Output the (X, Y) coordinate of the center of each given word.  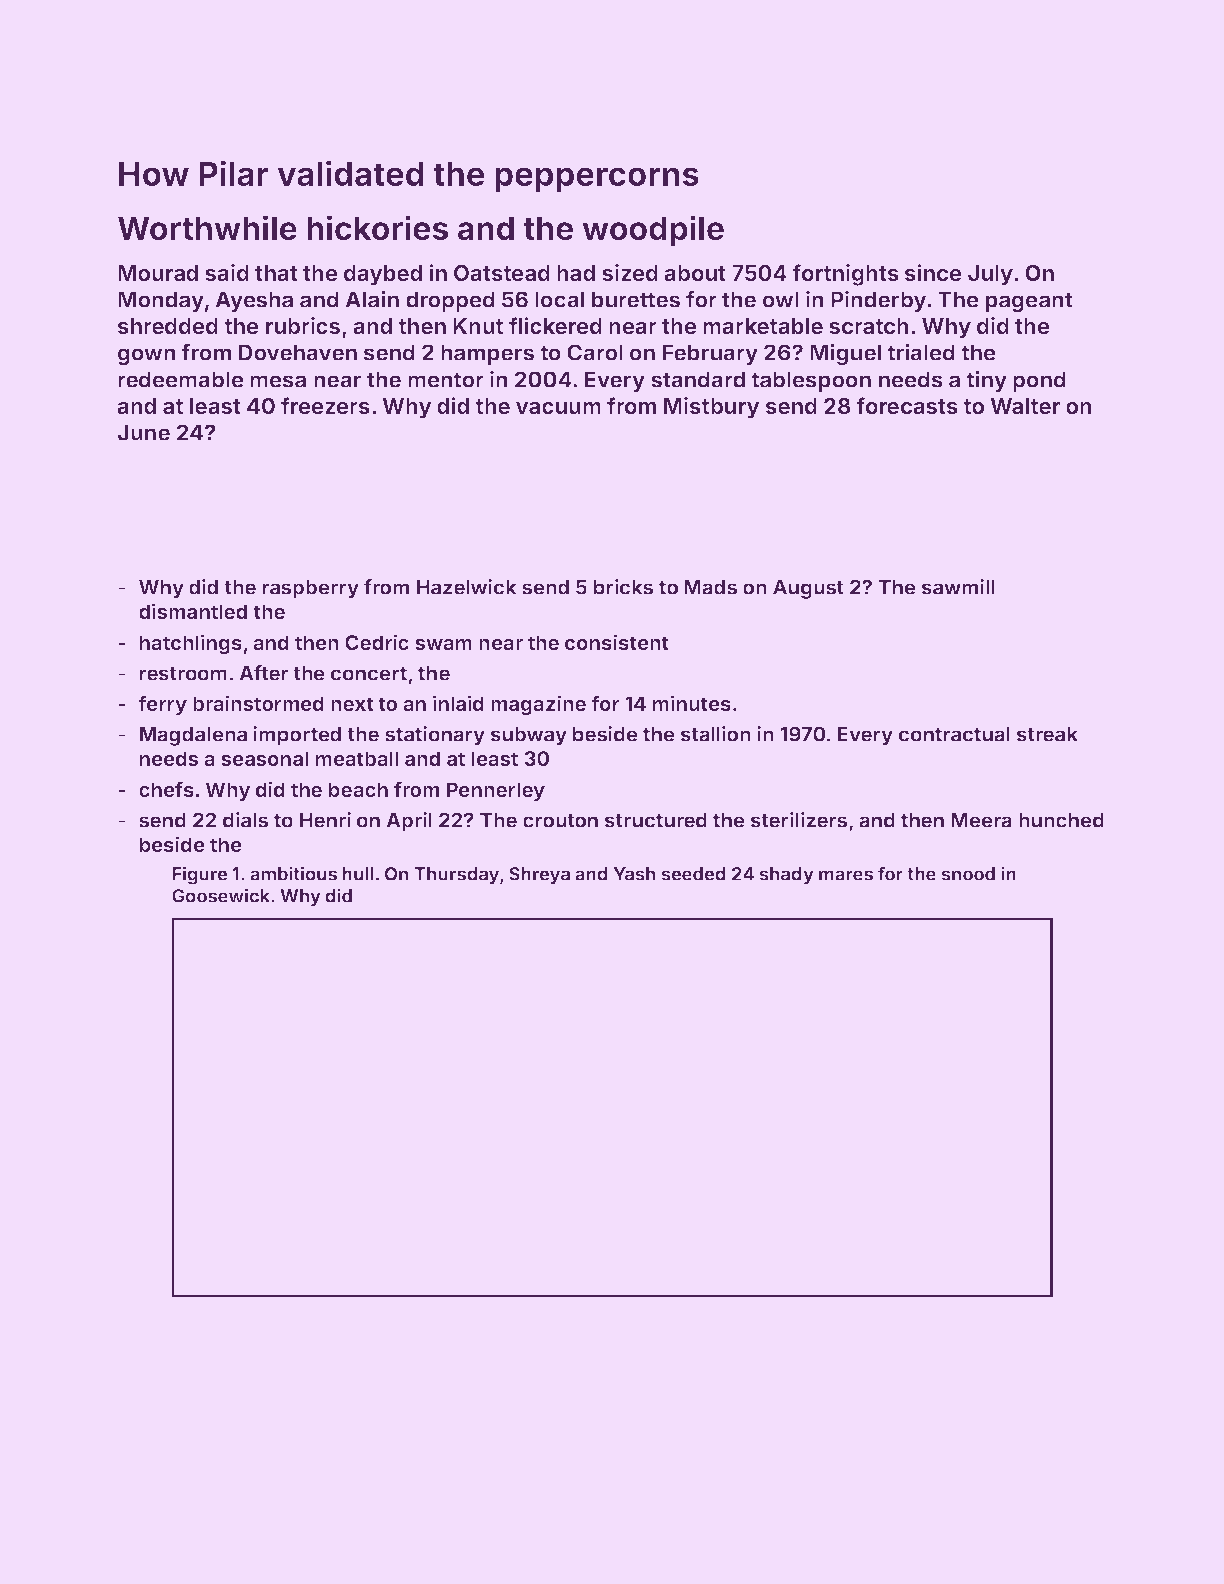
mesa (278, 381)
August (808, 589)
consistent (617, 642)
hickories (377, 227)
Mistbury (711, 408)
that (276, 273)
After (264, 673)
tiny (986, 381)
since (933, 272)
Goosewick (221, 895)
